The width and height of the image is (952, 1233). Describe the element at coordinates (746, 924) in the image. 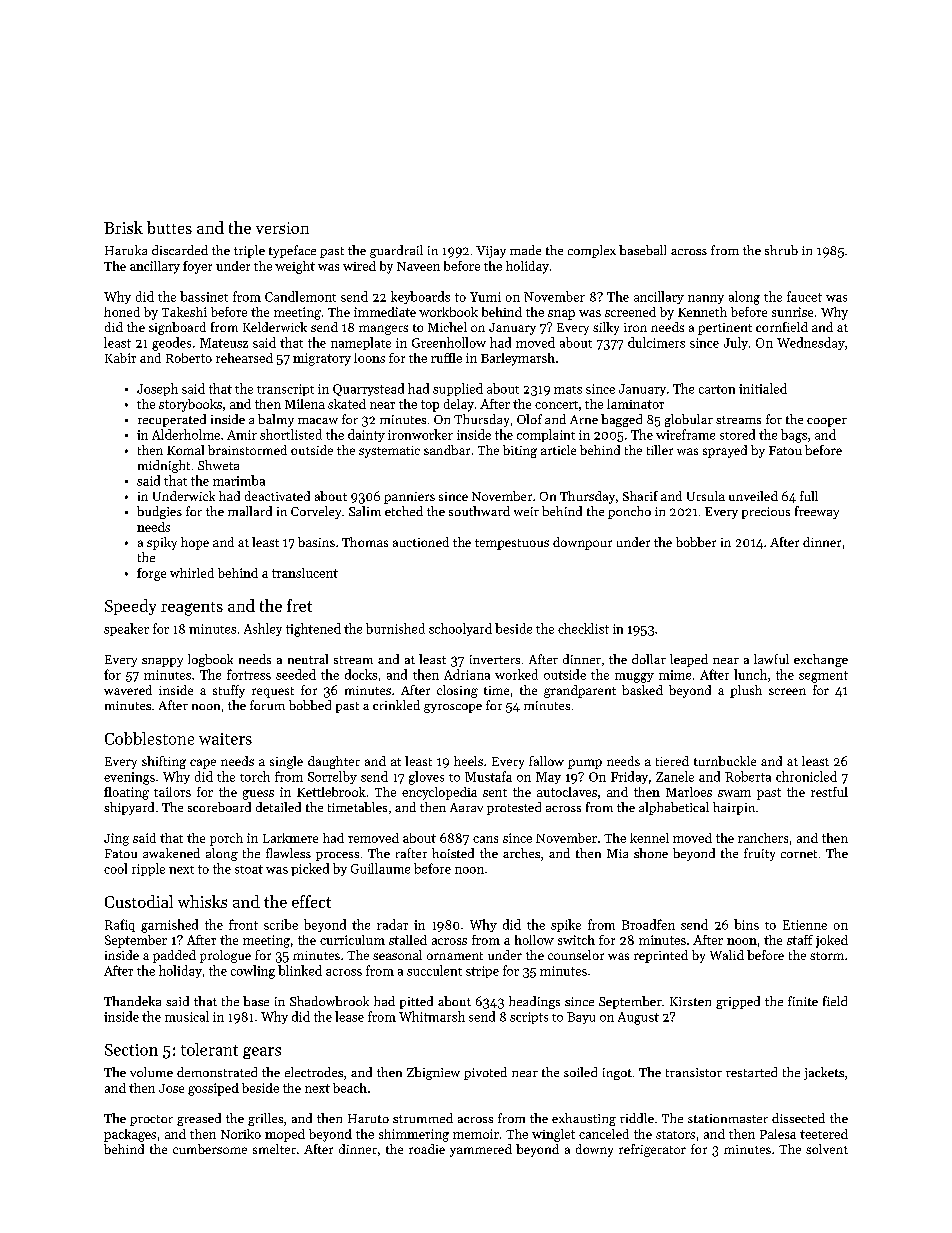

I see `bins` at that location.
